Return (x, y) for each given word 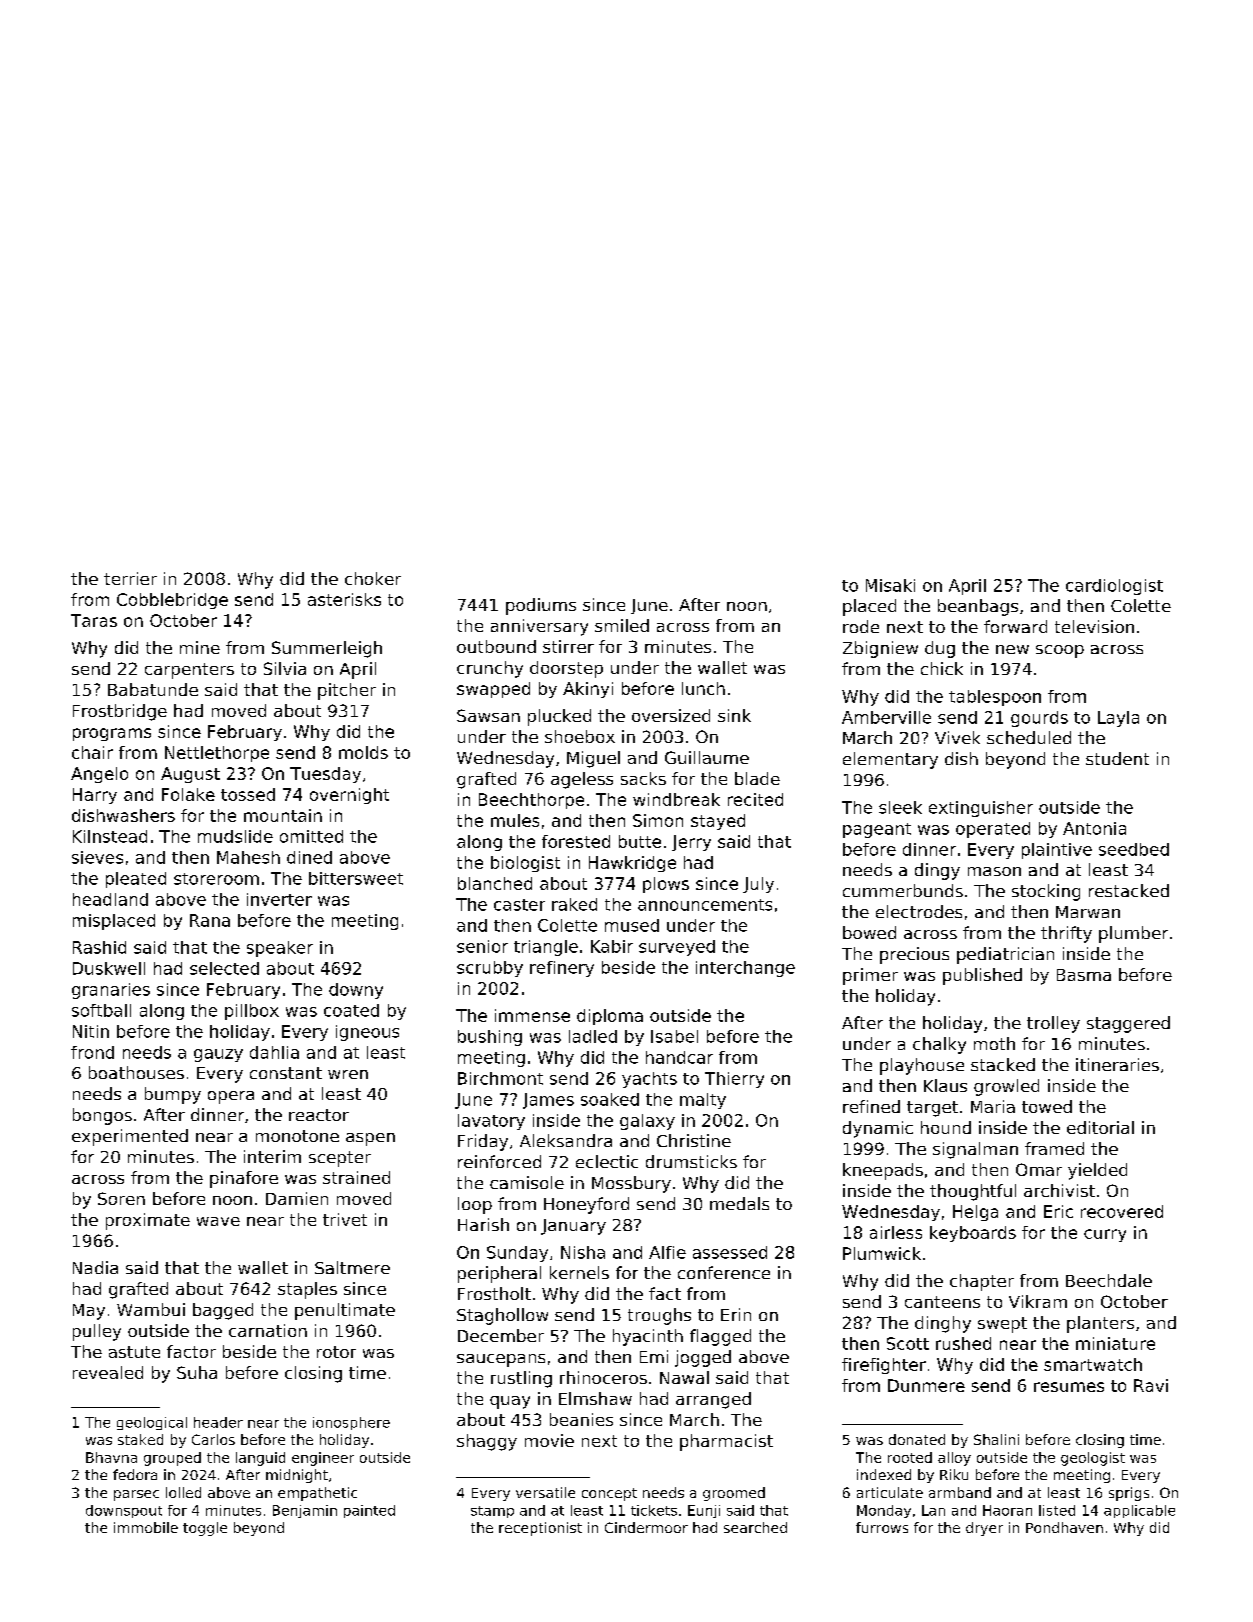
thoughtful (973, 1192)
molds (363, 752)
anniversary (539, 627)
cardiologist (1114, 587)
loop (475, 1205)
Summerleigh (327, 649)
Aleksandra (566, 1140)
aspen (370, 1139)
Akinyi (588, 690)
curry (1105, 1235)
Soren (121, 1198)
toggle (205, 1529)
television (1094, 626)
